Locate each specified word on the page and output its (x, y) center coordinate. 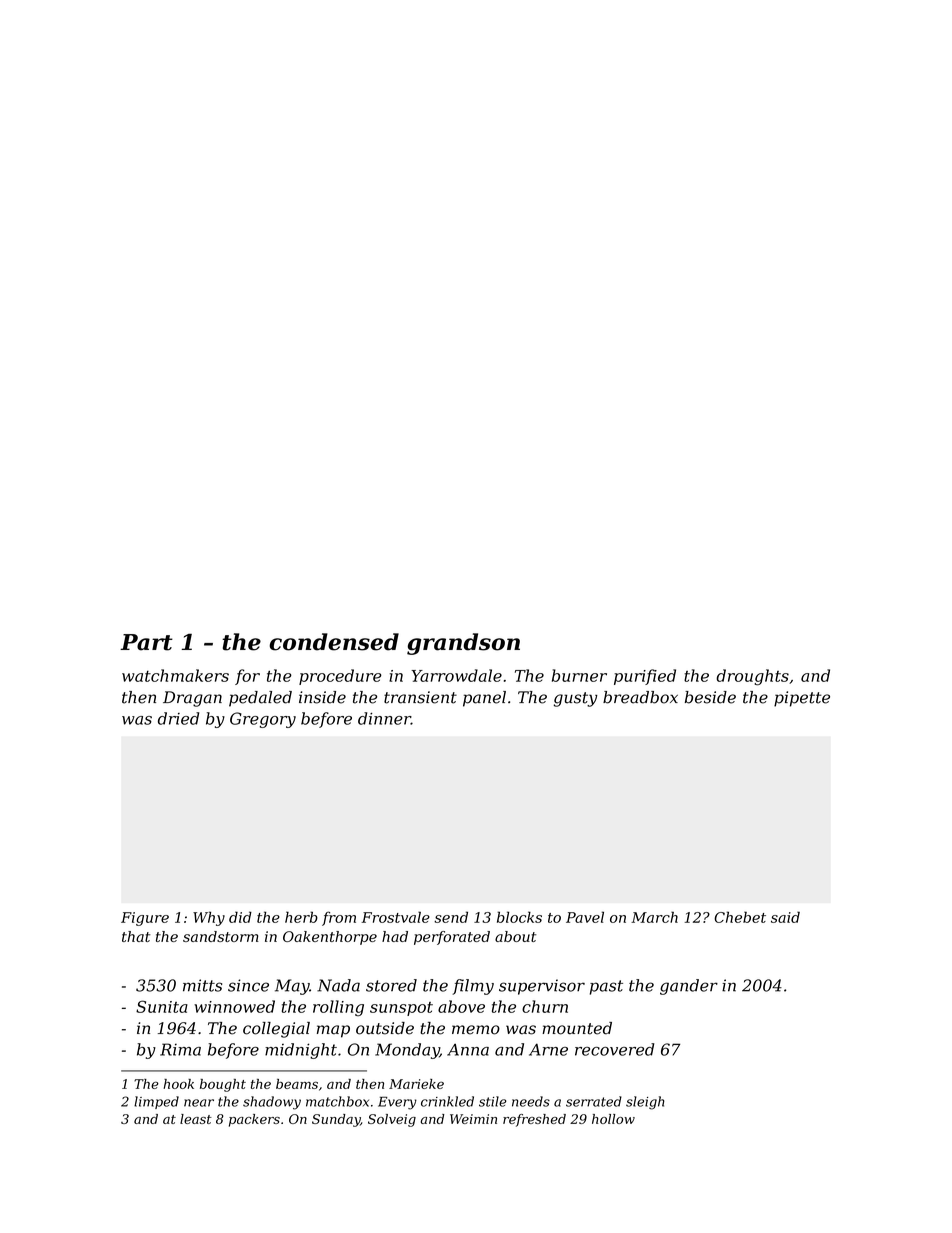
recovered (614, 1049)
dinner (384, 718)
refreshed (534, 1120)
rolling (338, 1008)
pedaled (260, 699)
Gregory (263, 720)
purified (645, 677)
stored (391, 985)
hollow (613, 1119)
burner (579, 675)
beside (710, 697)
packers (254, 1120)
